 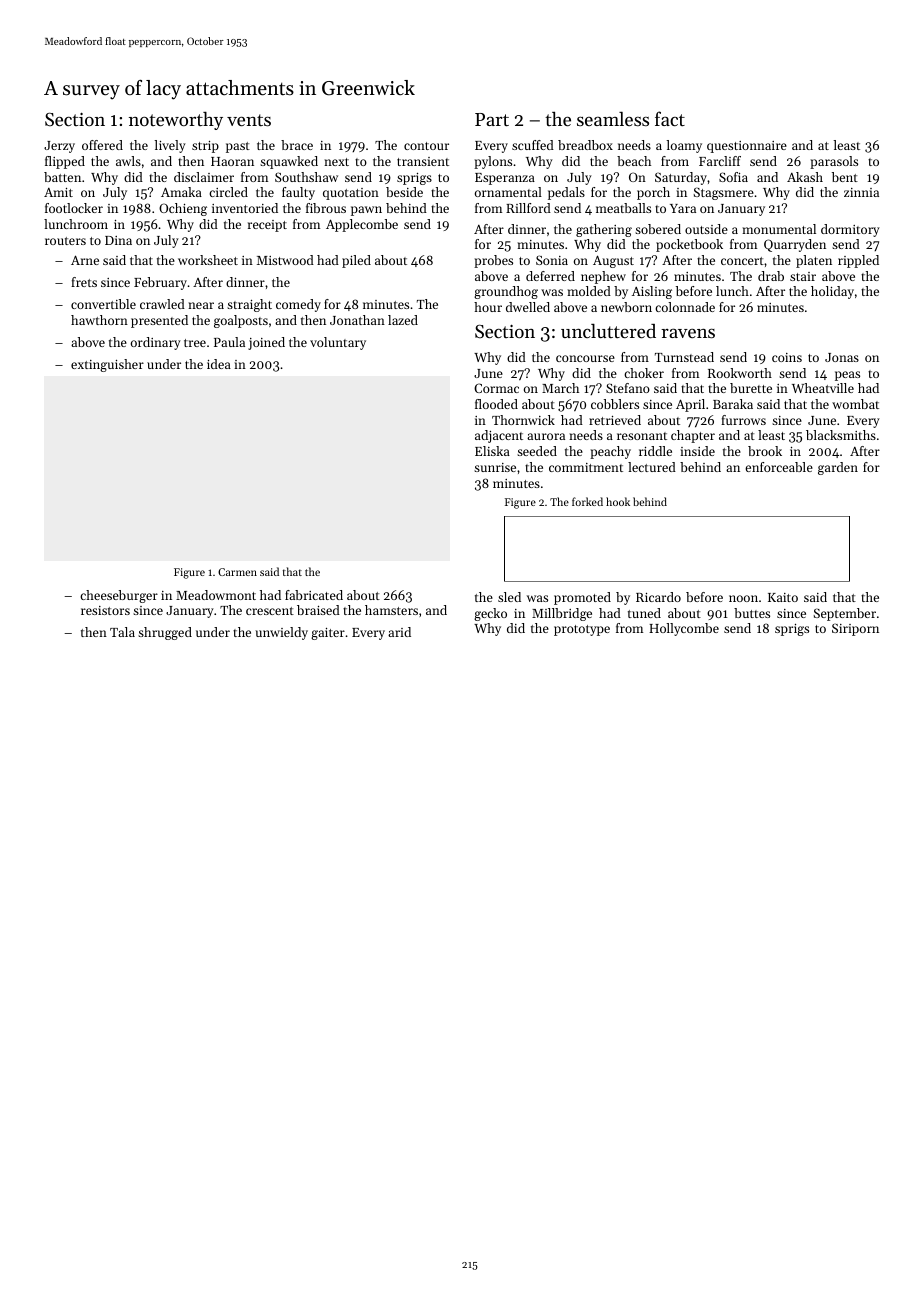 I want to click on Saturday, so click(x=681, y=178).
